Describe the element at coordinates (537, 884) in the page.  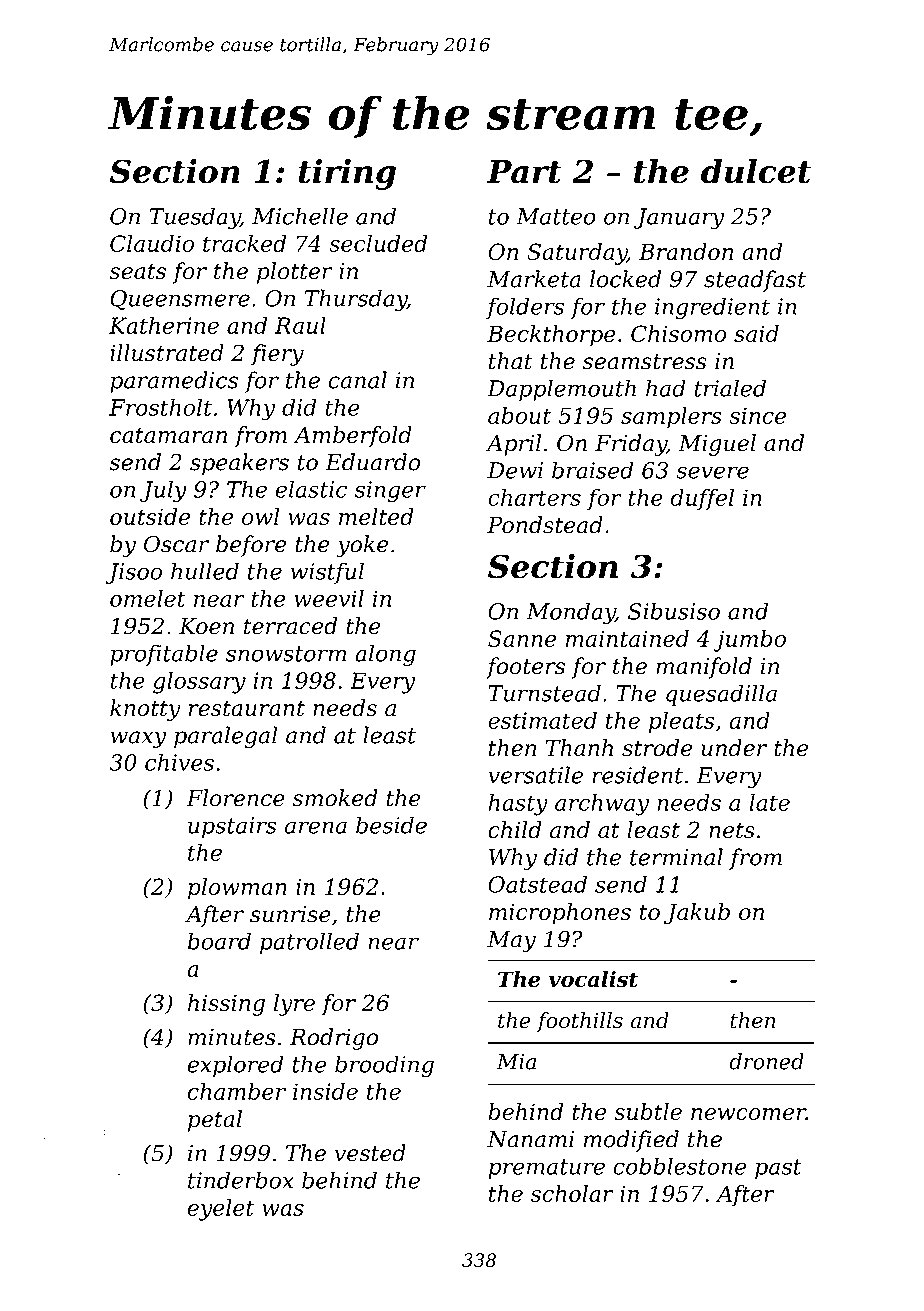
I see `Oatstead` at that location.
